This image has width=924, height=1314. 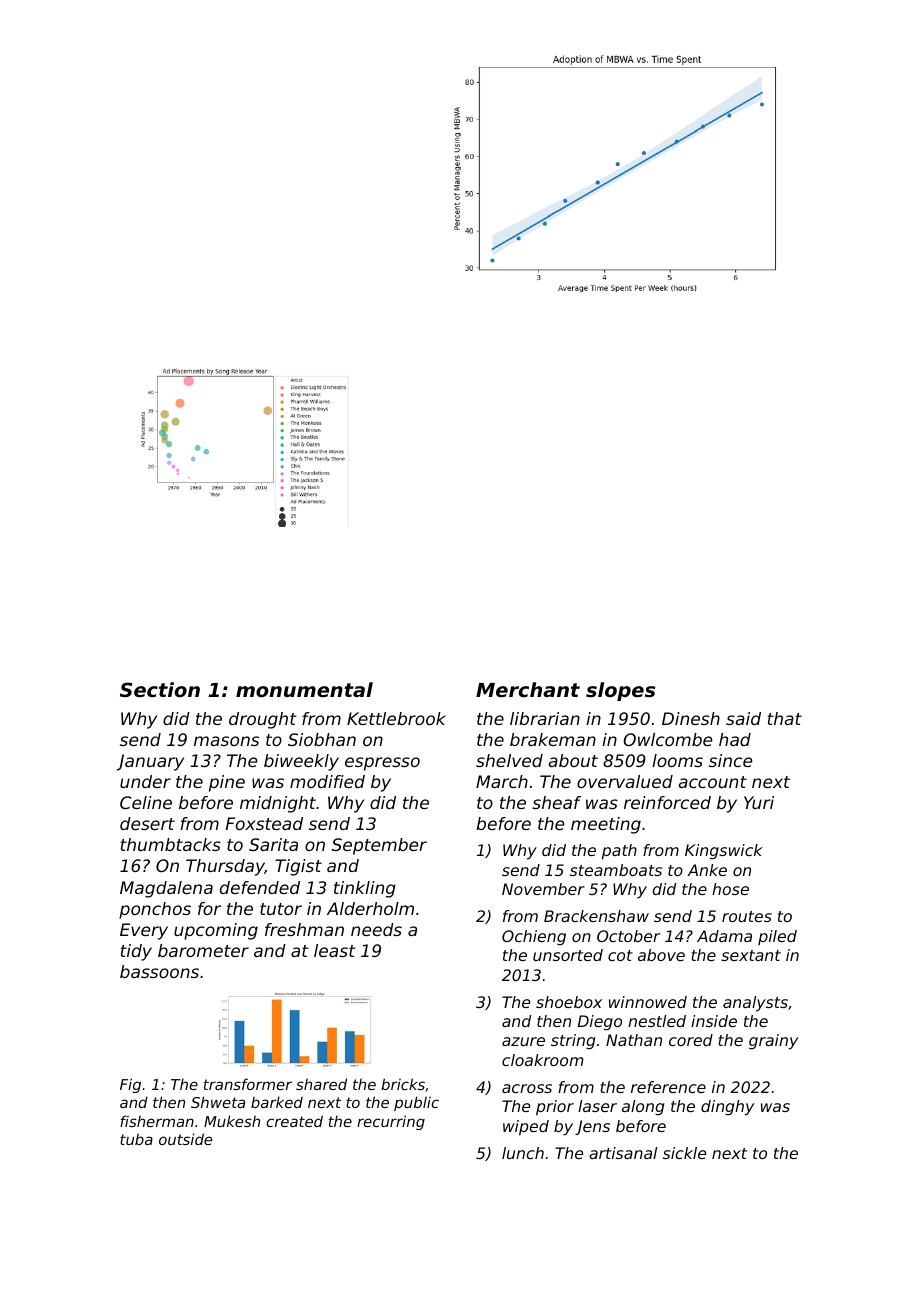 I want to click on Merchant, so click(x=528, y=689).
